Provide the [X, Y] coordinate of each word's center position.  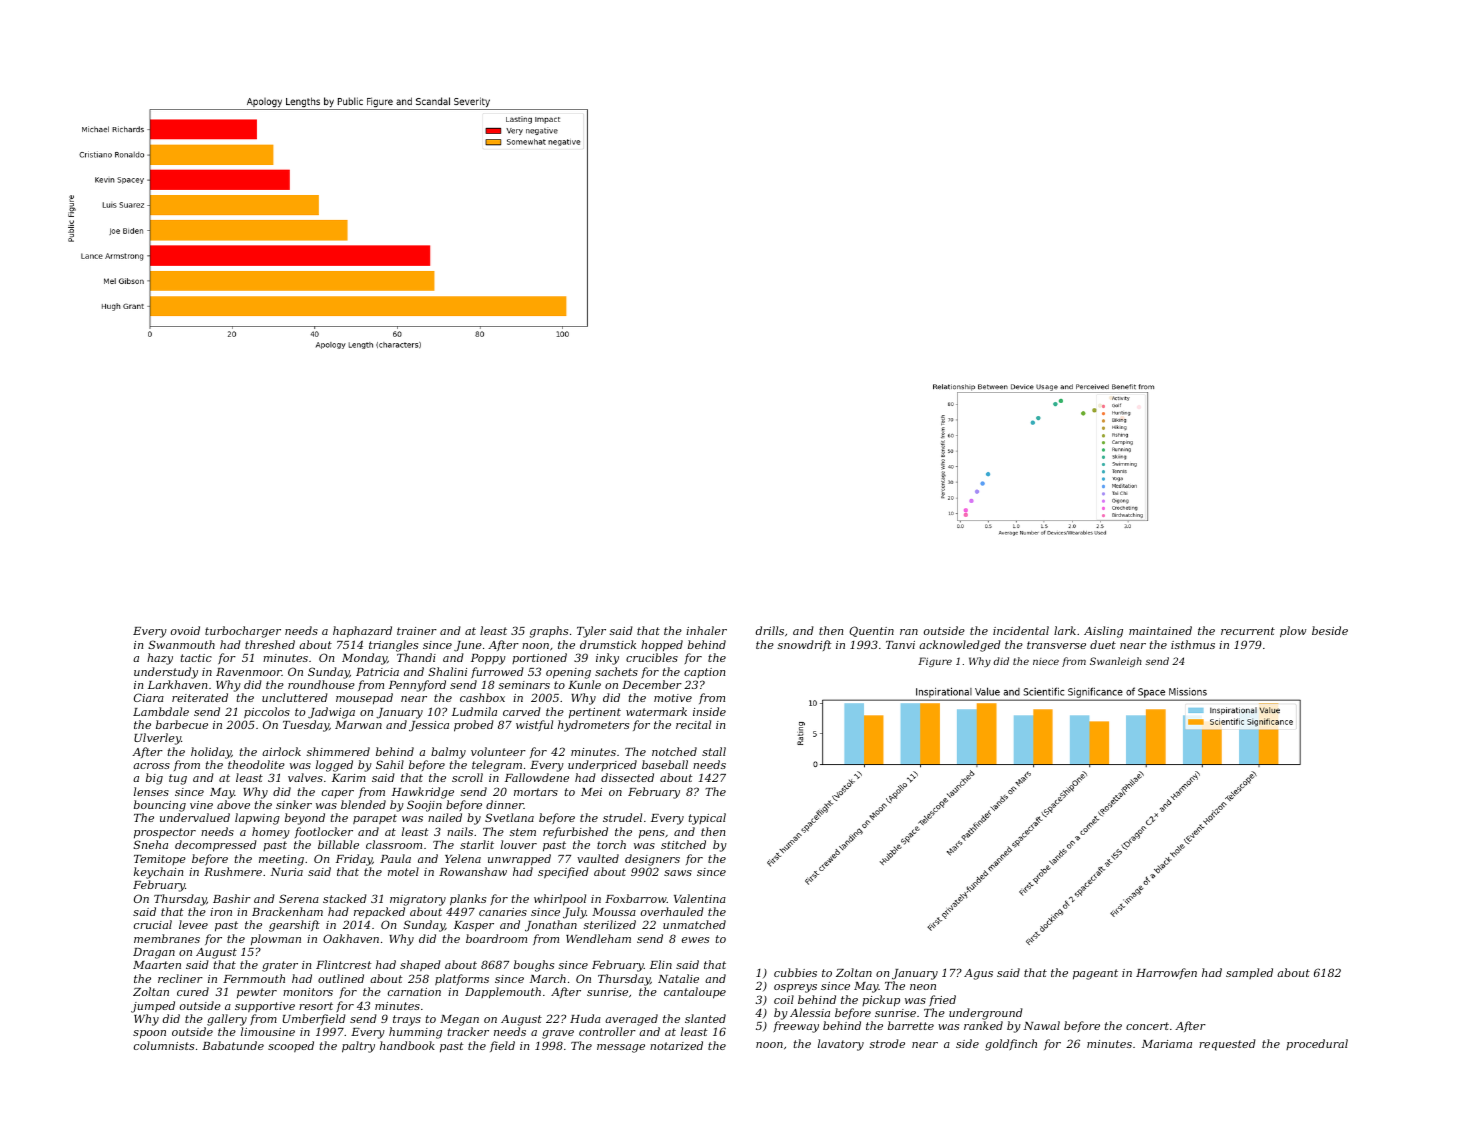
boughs [534, 966]
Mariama [1167, 1044]
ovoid [185, 630]
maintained [1160, 630]
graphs [549, 632]
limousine [268, 1031]
